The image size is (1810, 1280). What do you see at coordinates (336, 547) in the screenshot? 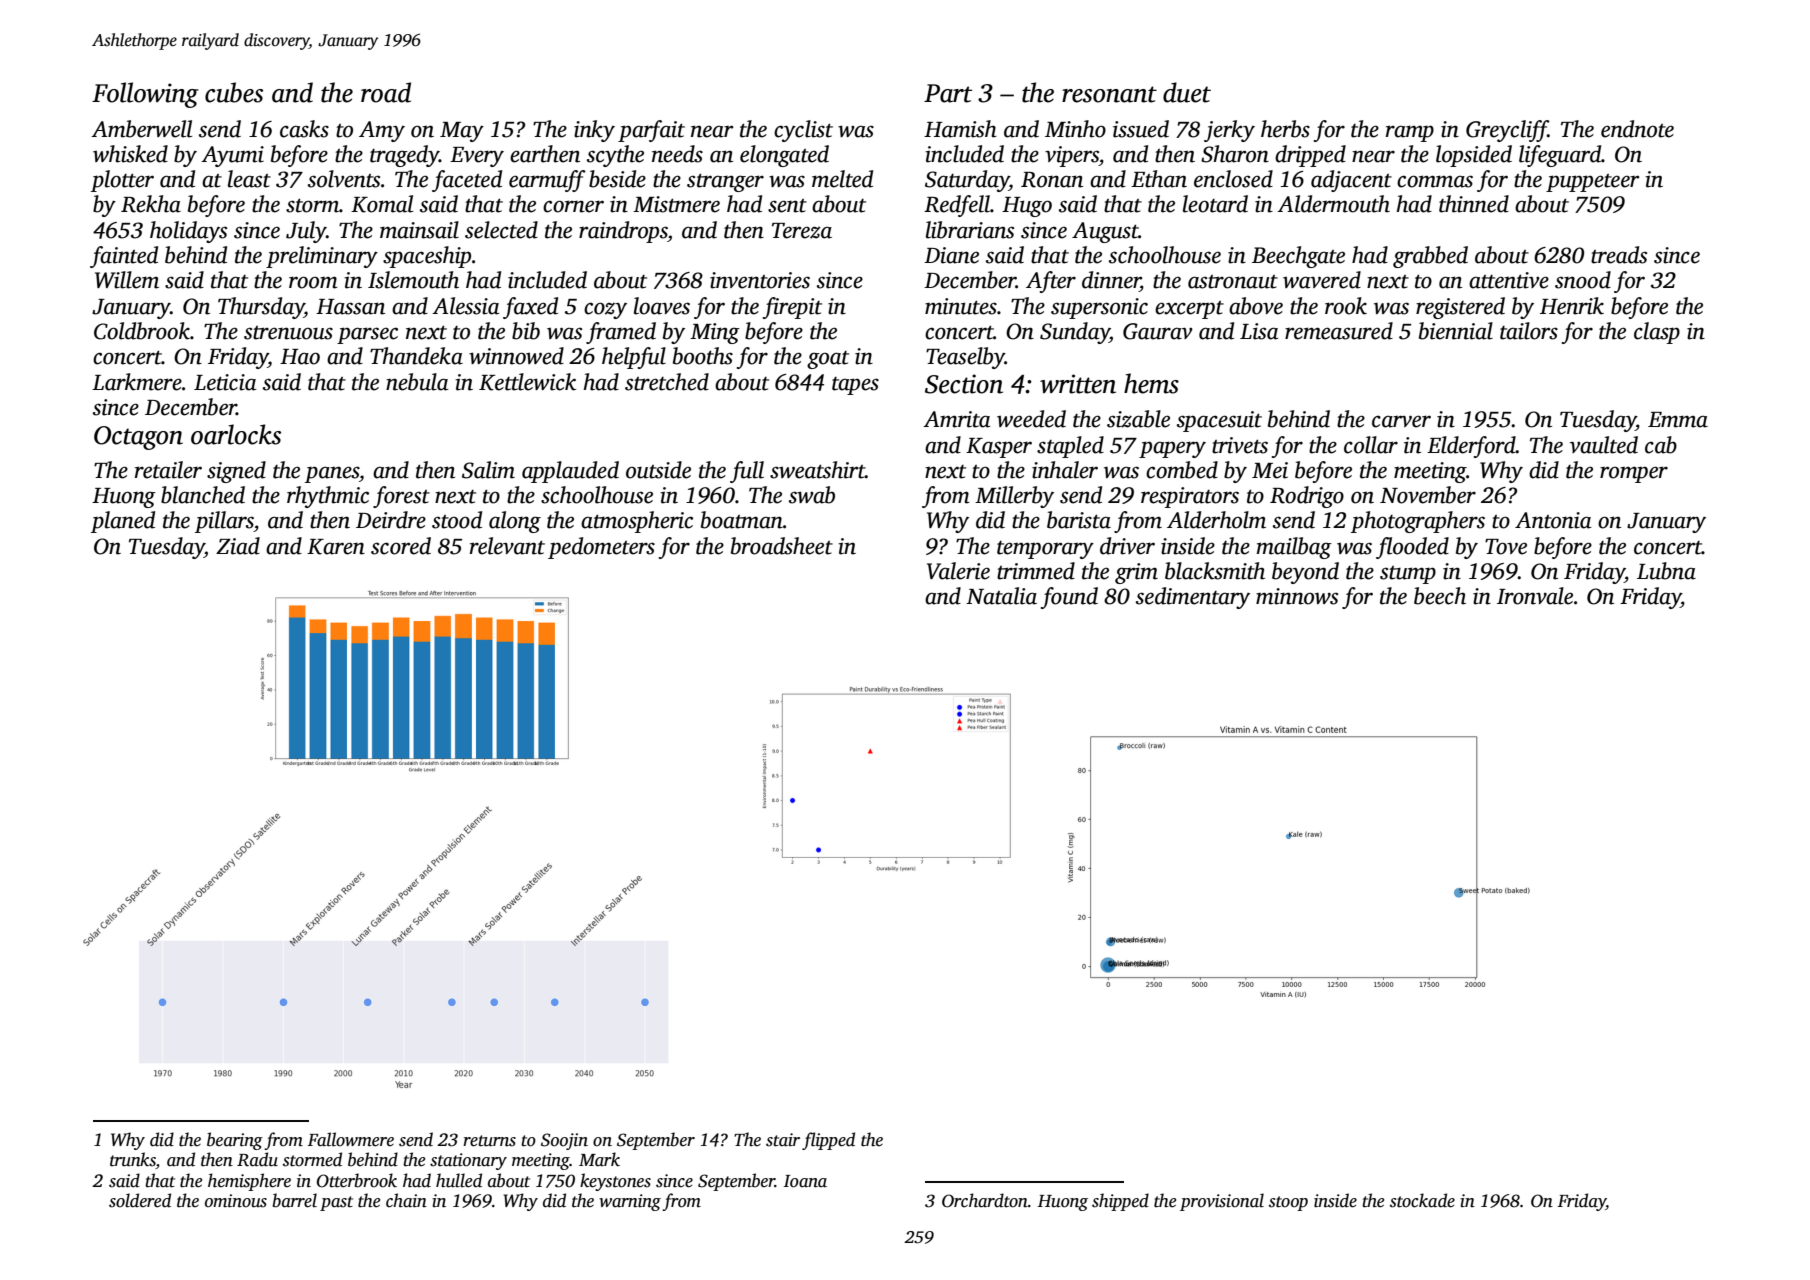
I see `Karen` at bounding box center [336, 547].
